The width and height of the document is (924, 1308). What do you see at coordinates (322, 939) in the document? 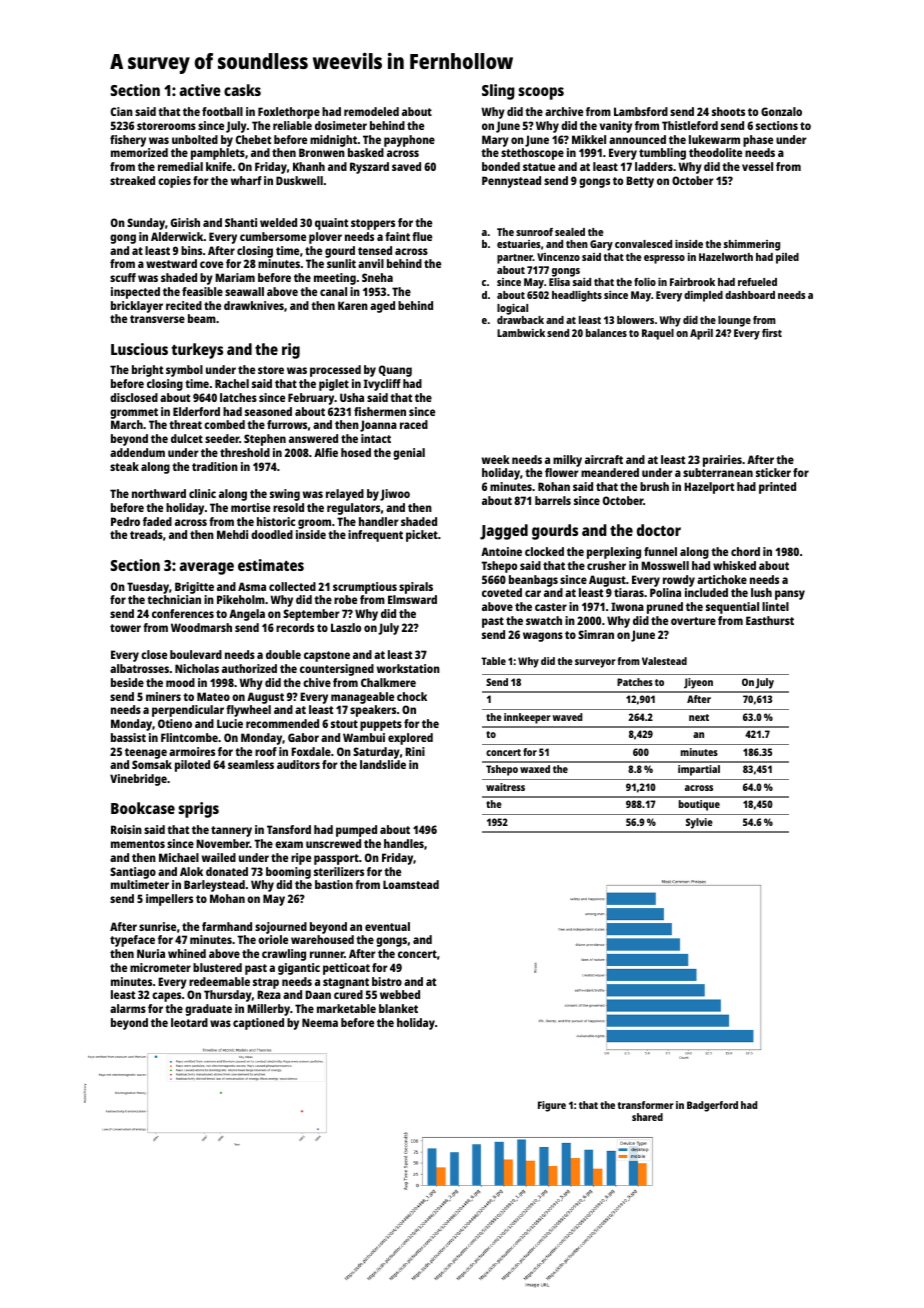
I see `warehoused` at bounding box center [322, 939].
